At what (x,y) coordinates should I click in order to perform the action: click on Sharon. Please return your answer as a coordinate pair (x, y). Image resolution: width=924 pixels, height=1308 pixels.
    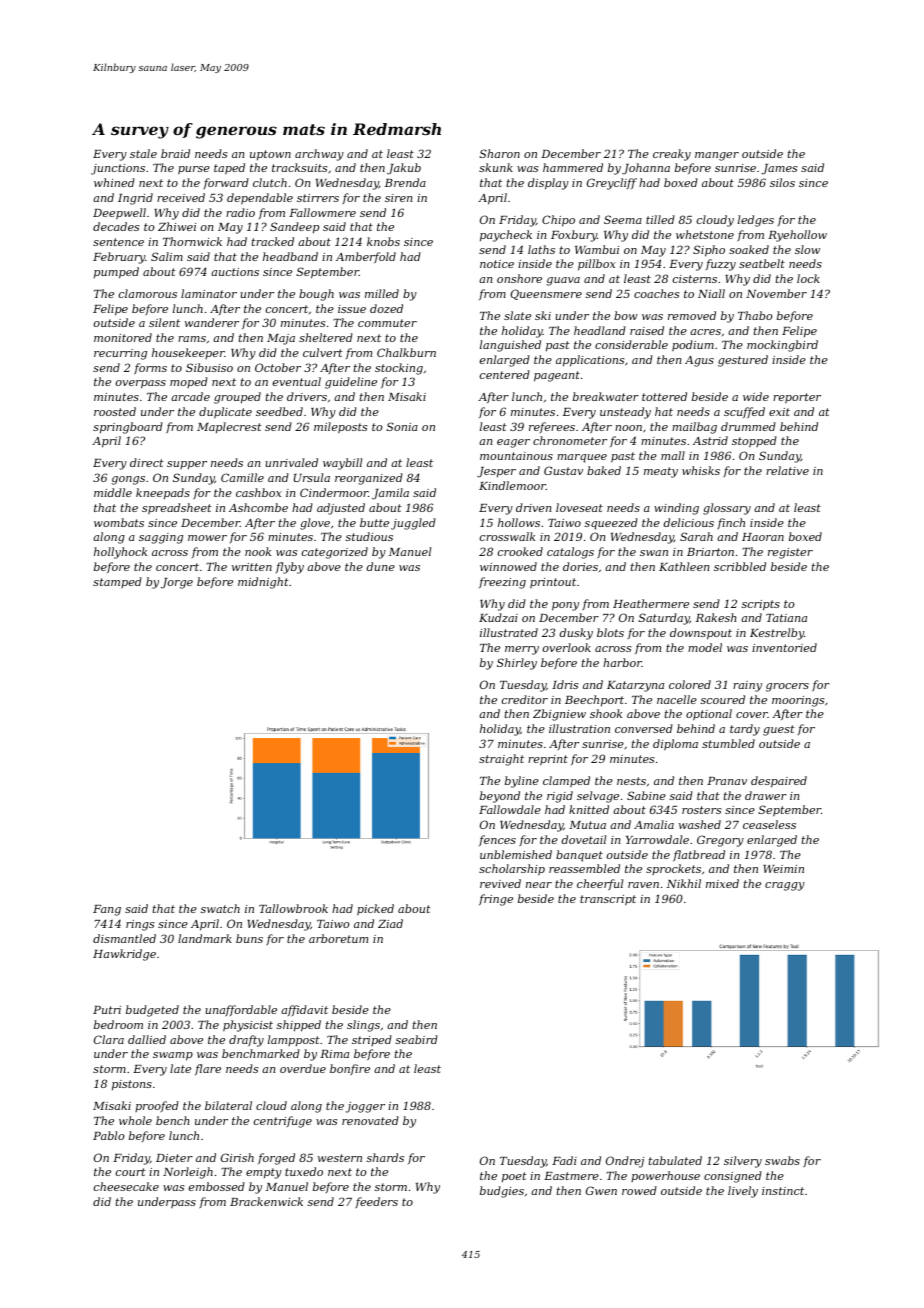
    Looking at the image, I should click on (499, 153).
